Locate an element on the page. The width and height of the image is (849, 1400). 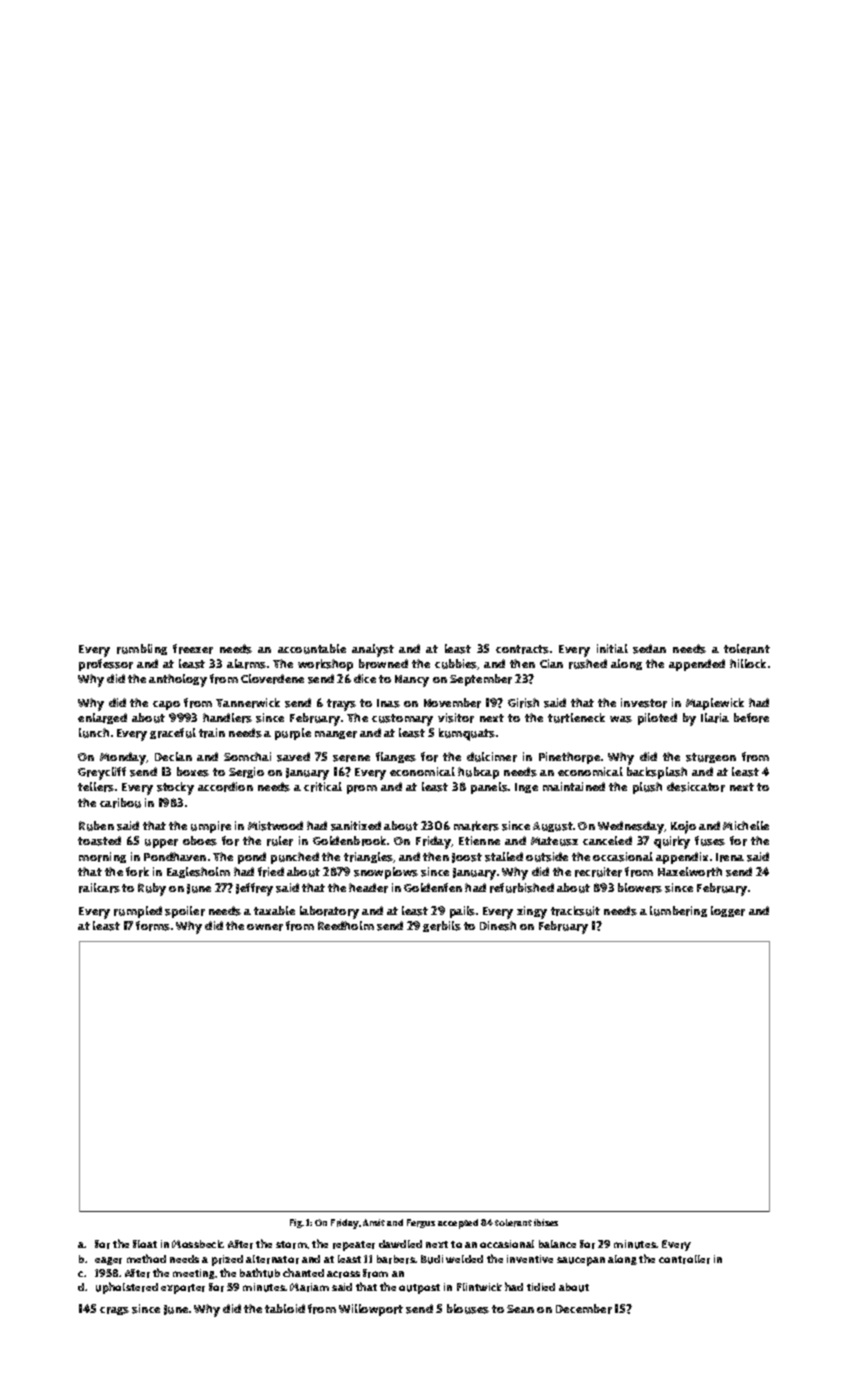
Somchai is located at coordinates (247, 756).
